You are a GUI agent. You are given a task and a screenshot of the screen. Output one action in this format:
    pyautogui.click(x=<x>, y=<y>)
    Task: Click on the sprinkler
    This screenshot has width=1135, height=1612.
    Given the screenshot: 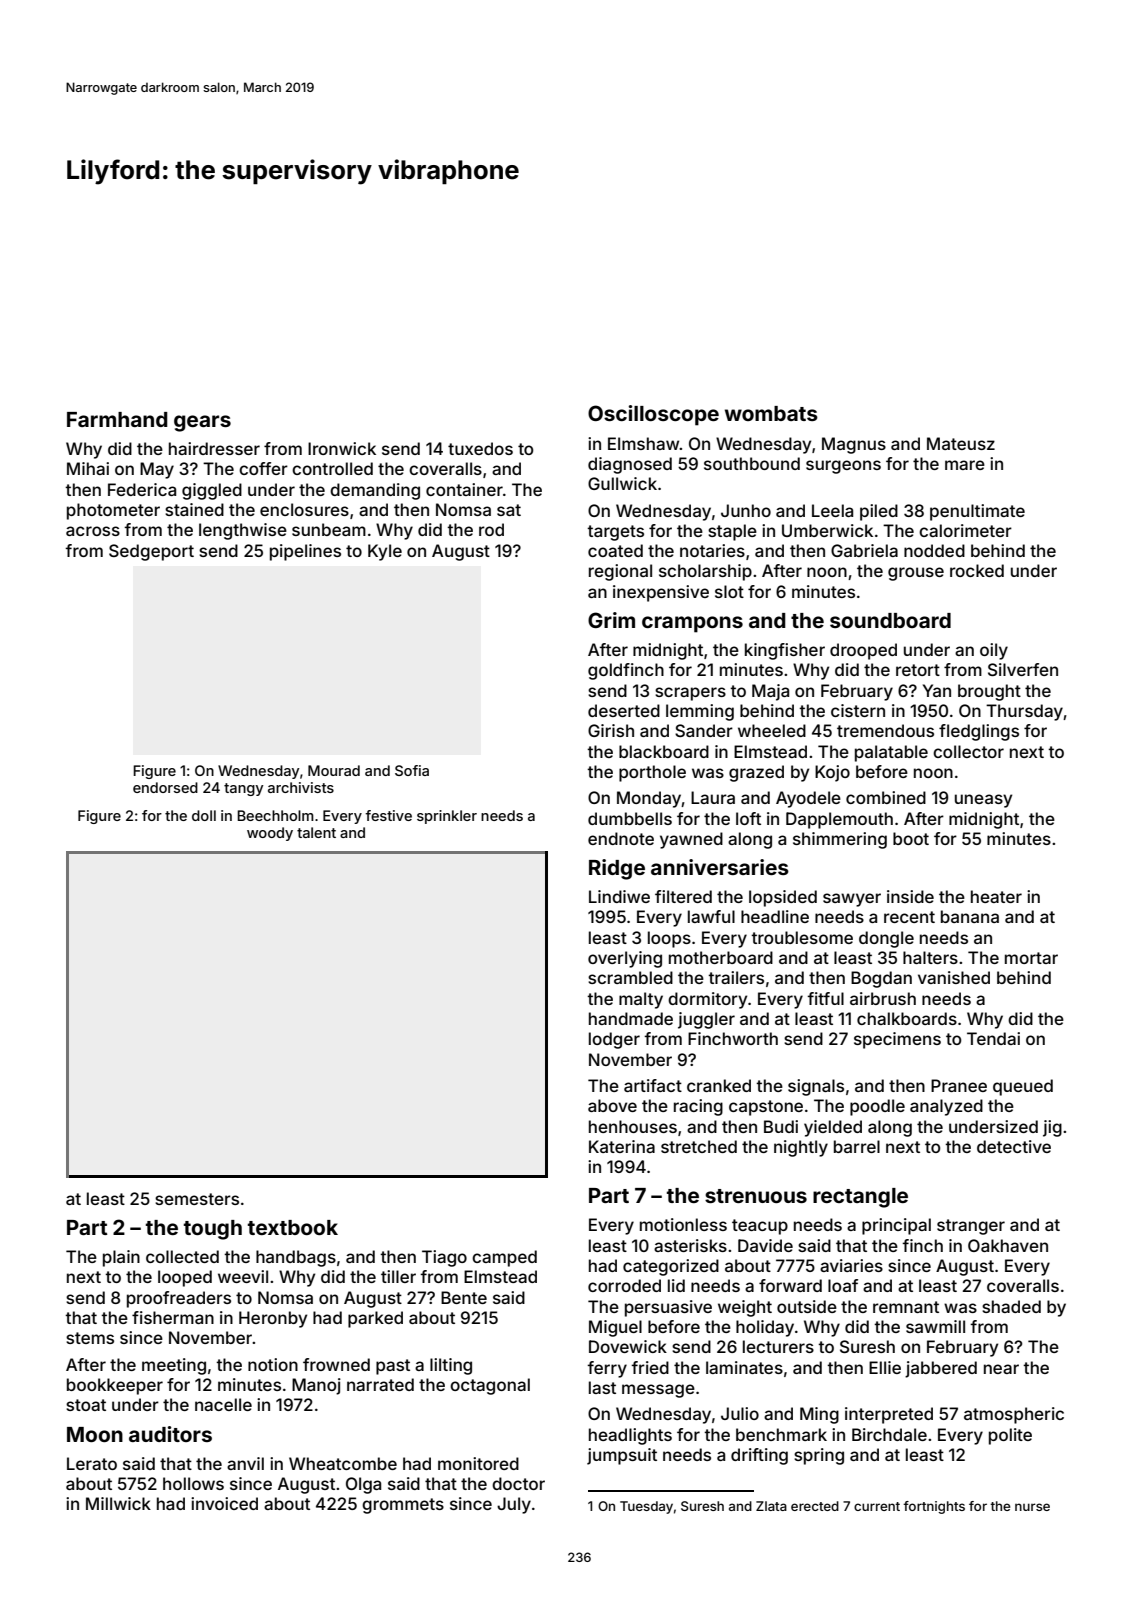 What is the action you would take?
    pyautogui.click(x=447, y=817)
